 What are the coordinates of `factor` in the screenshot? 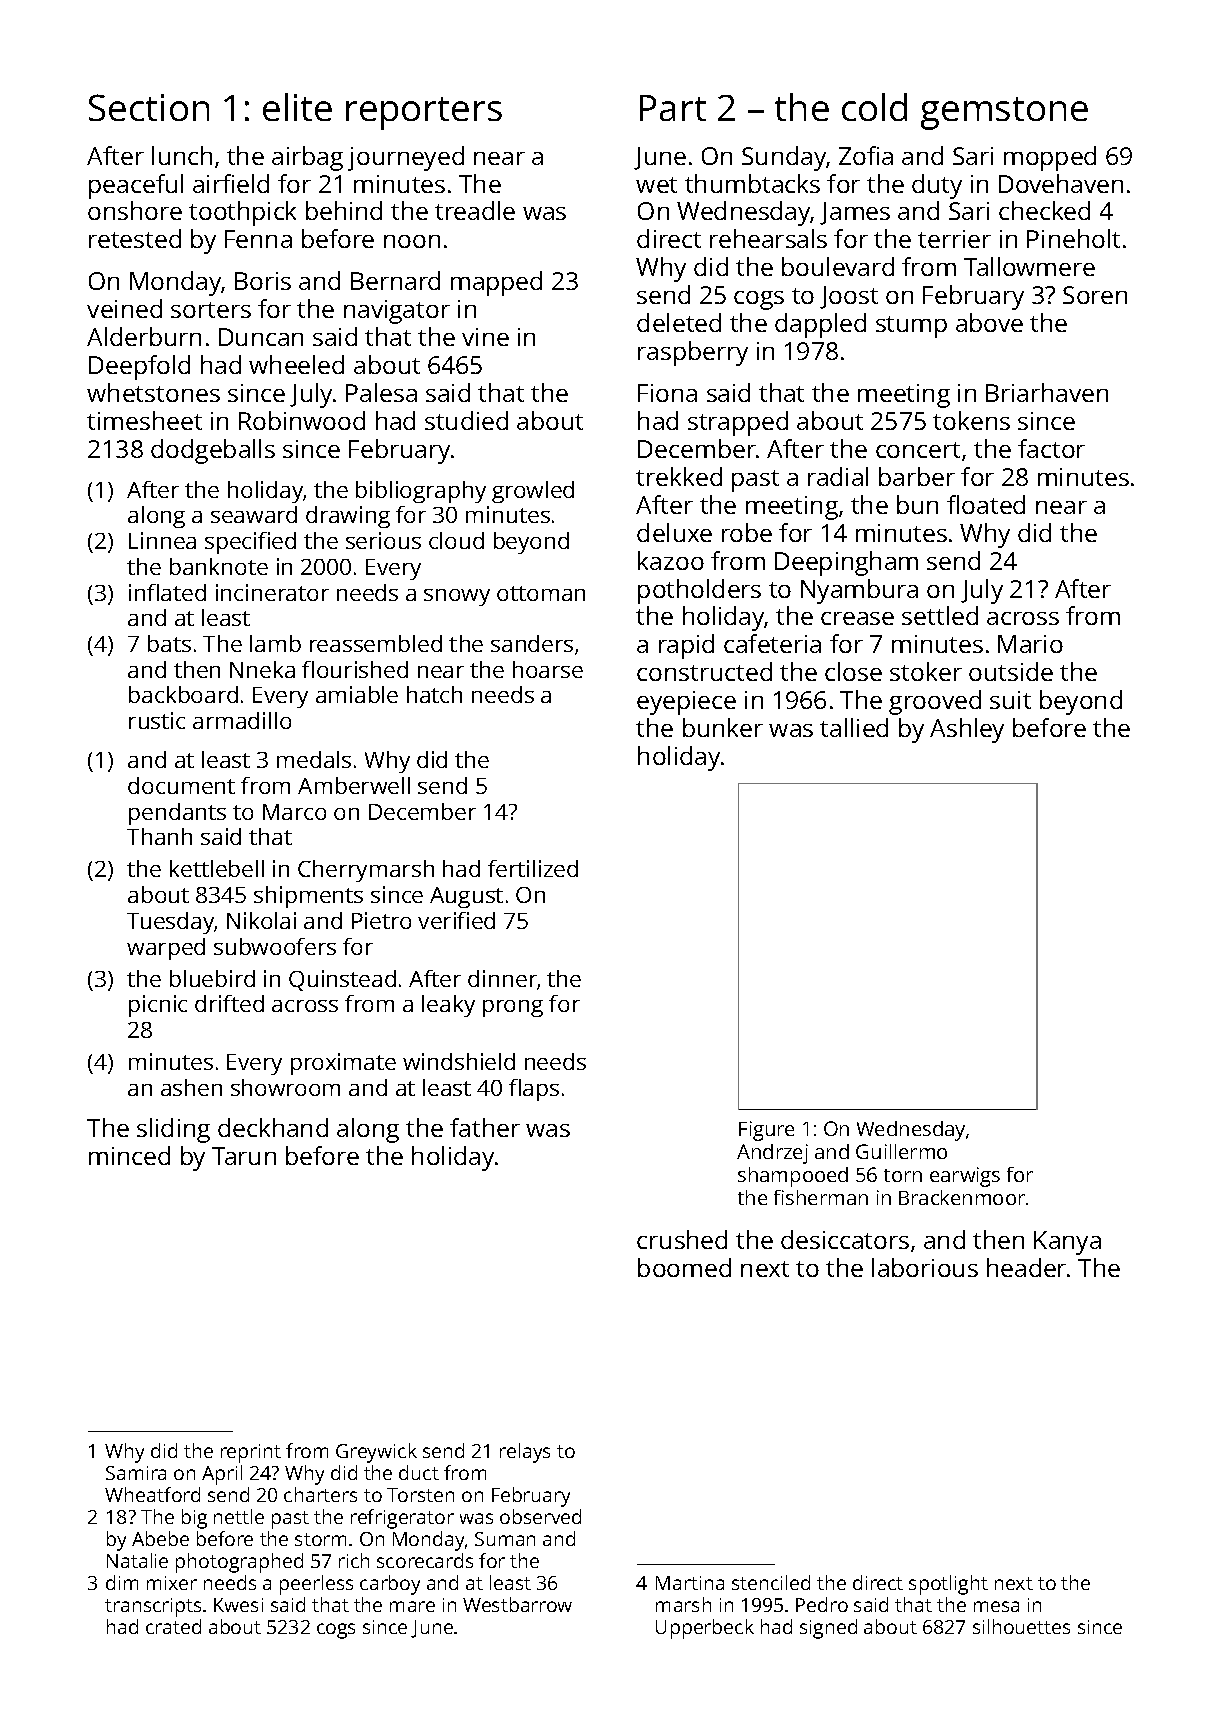 It's located at (1051, 448).
